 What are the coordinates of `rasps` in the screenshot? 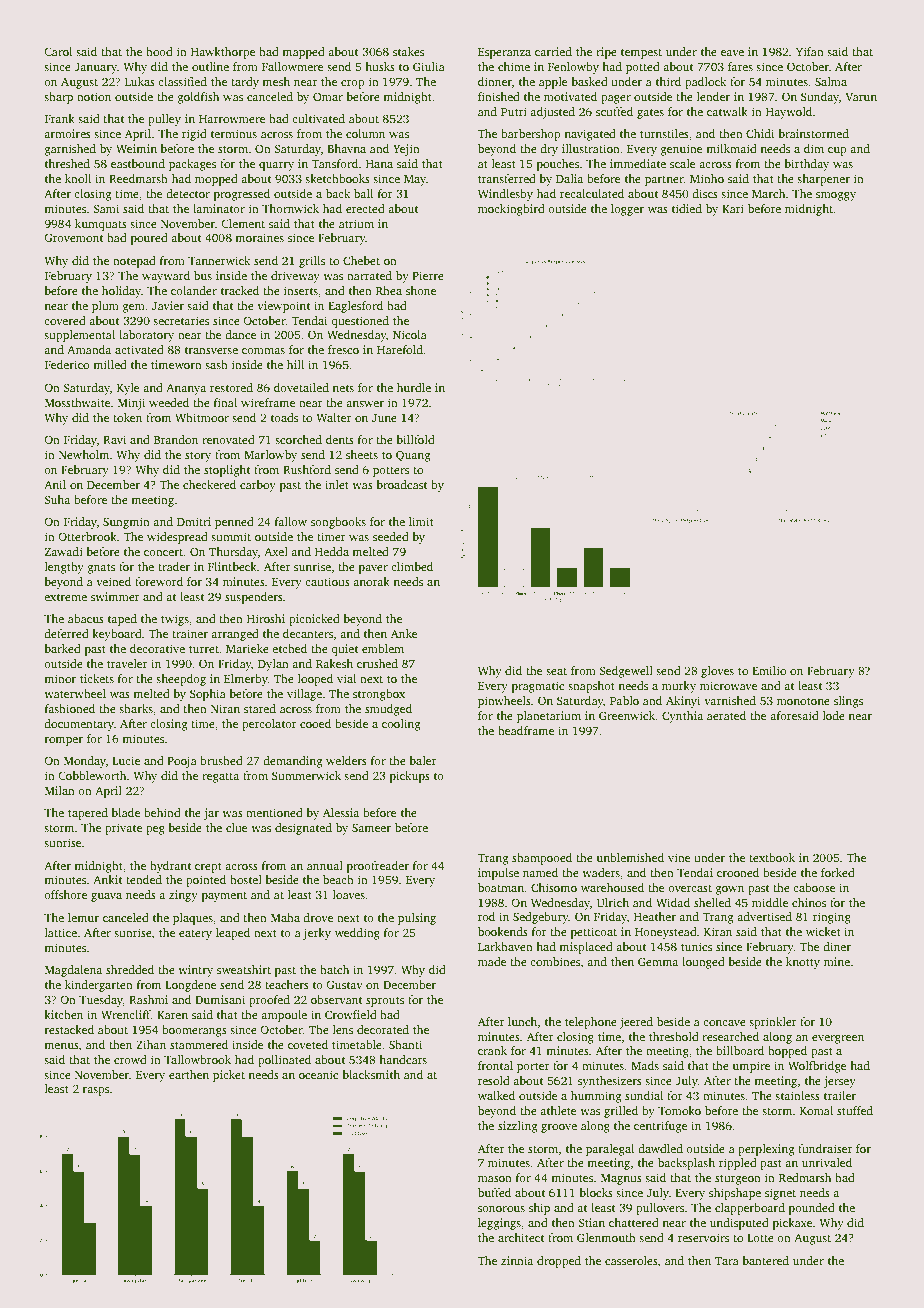 It's located at (96, 1091).
